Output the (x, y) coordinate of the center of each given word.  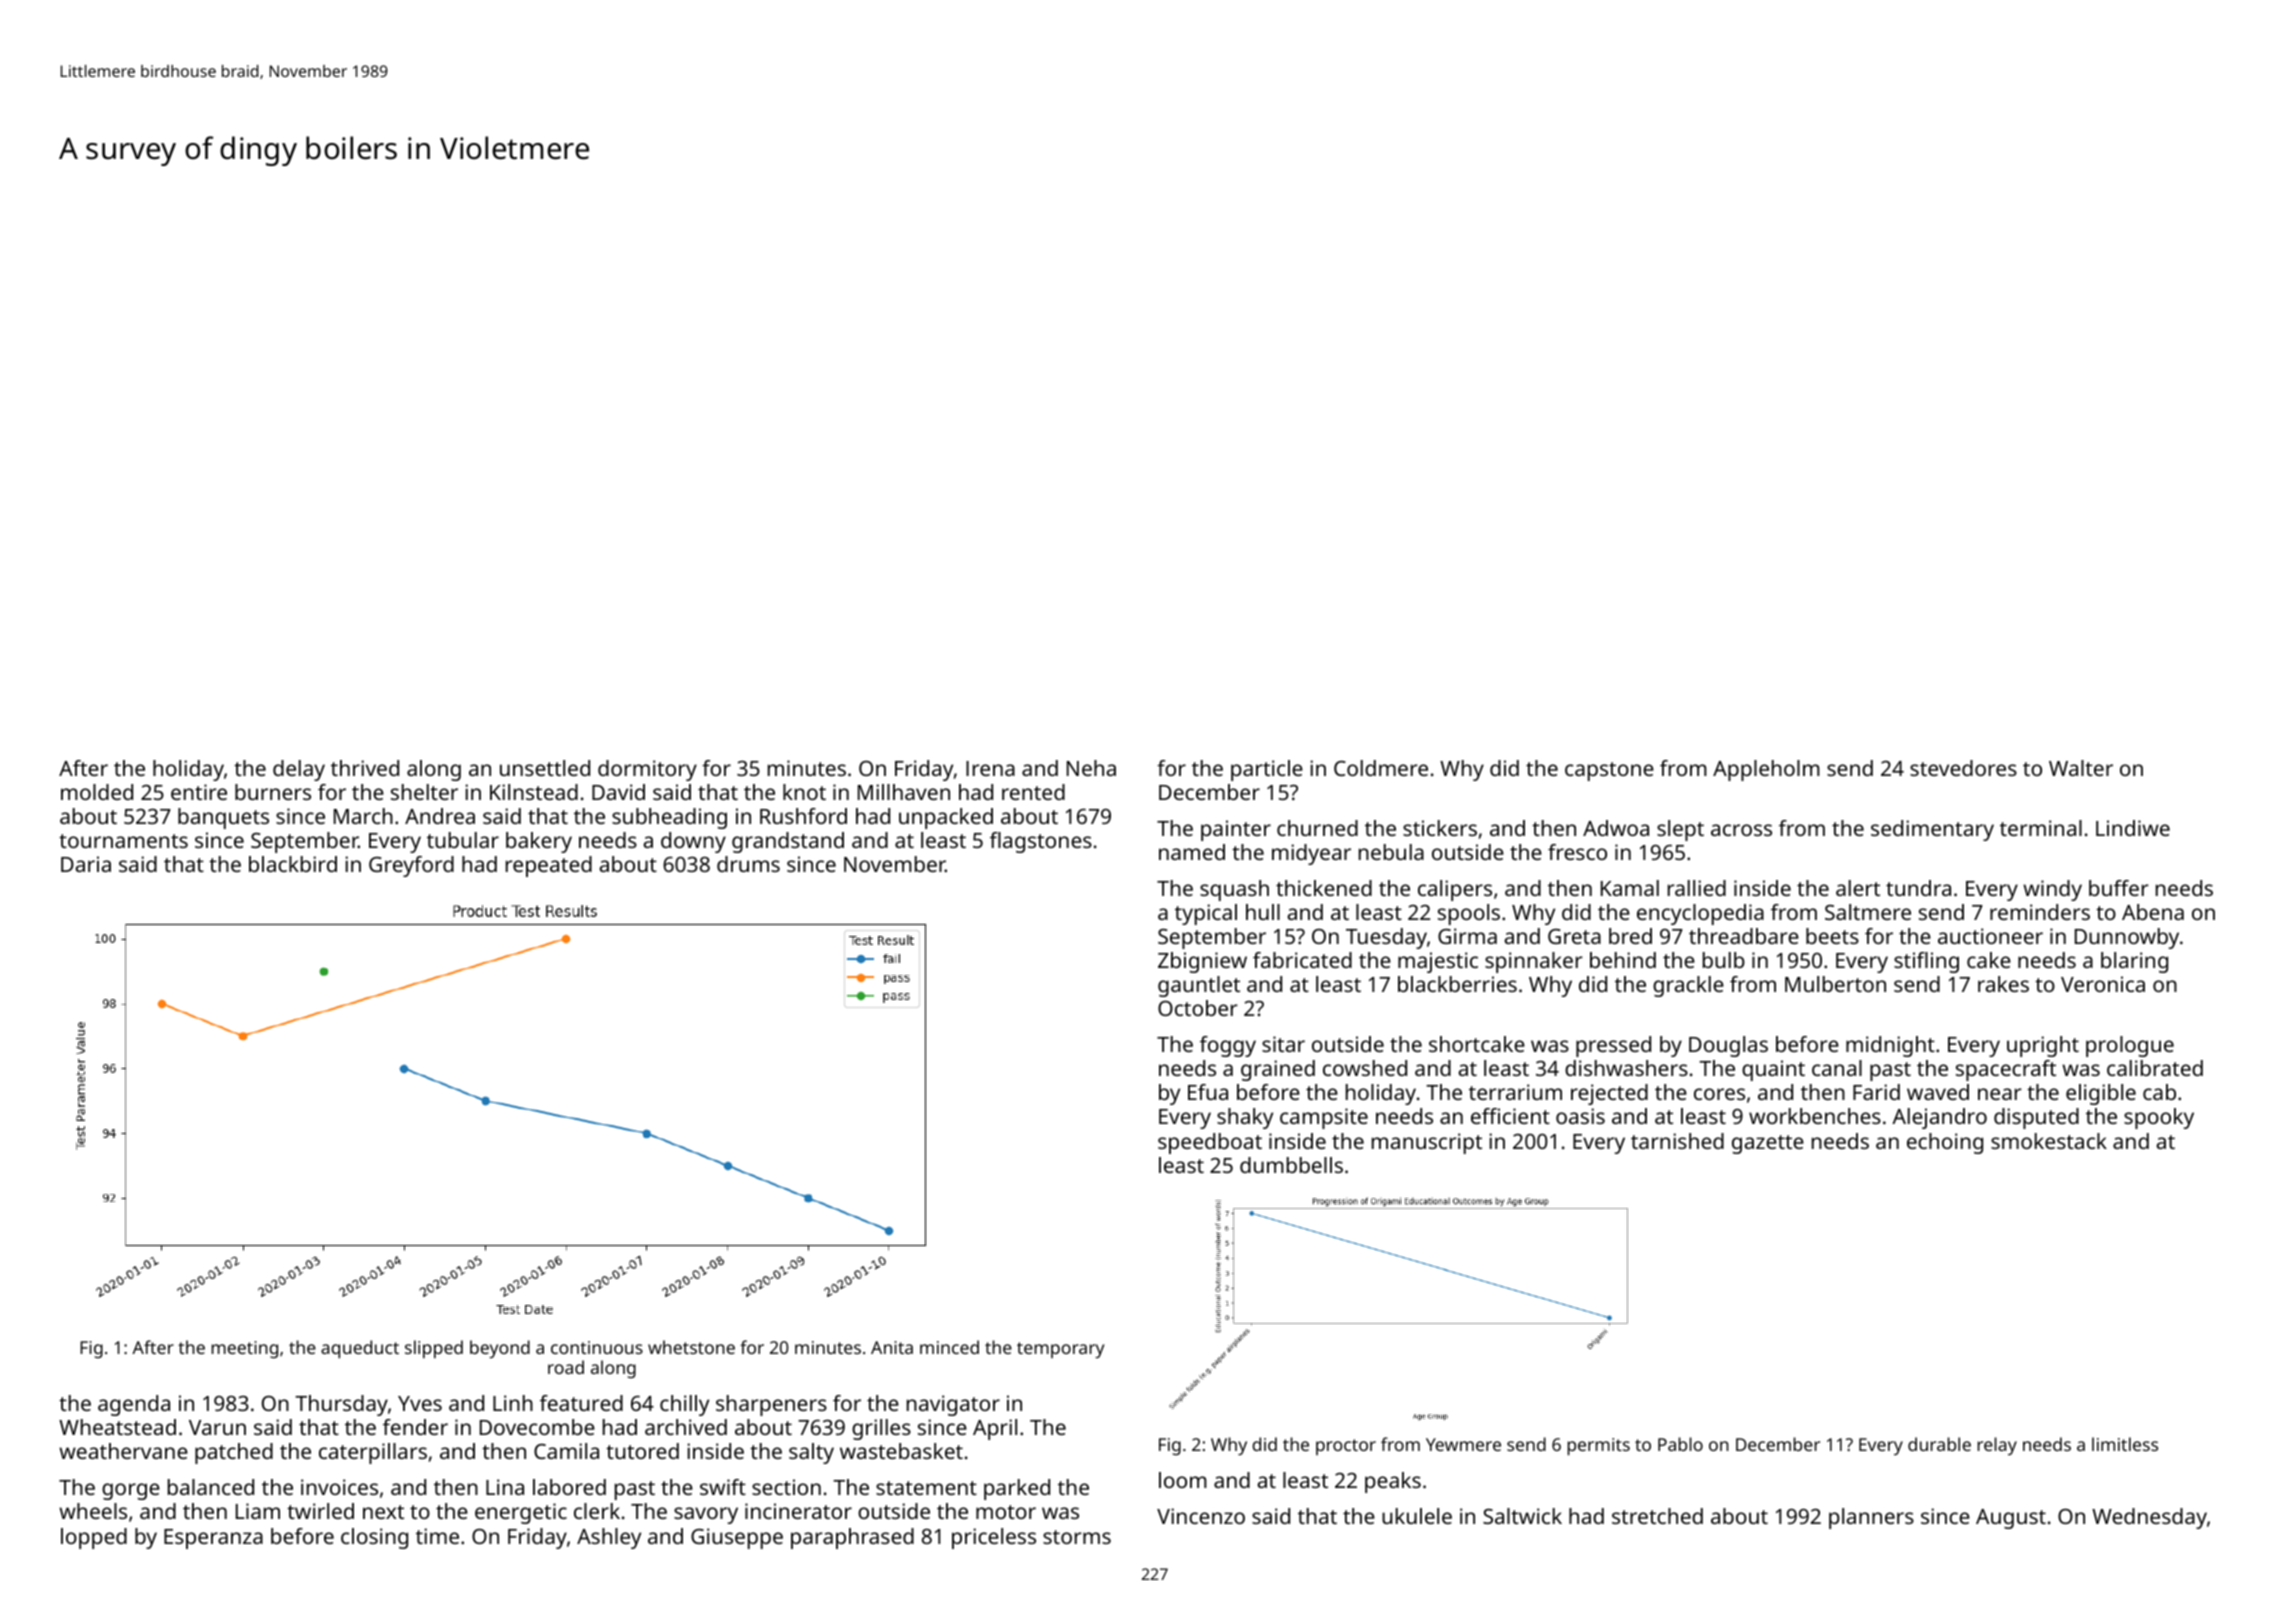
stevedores (1963, 768)
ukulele (1417, 1516)
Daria (86, 864)
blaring (2134, 962)
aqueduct (360, 1349)
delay (299, 770)
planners (1871, 1518)
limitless (2125, 1444)
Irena (990, 768)
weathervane (123, 1451)
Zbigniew (1202, 962)
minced (949, 1347)
